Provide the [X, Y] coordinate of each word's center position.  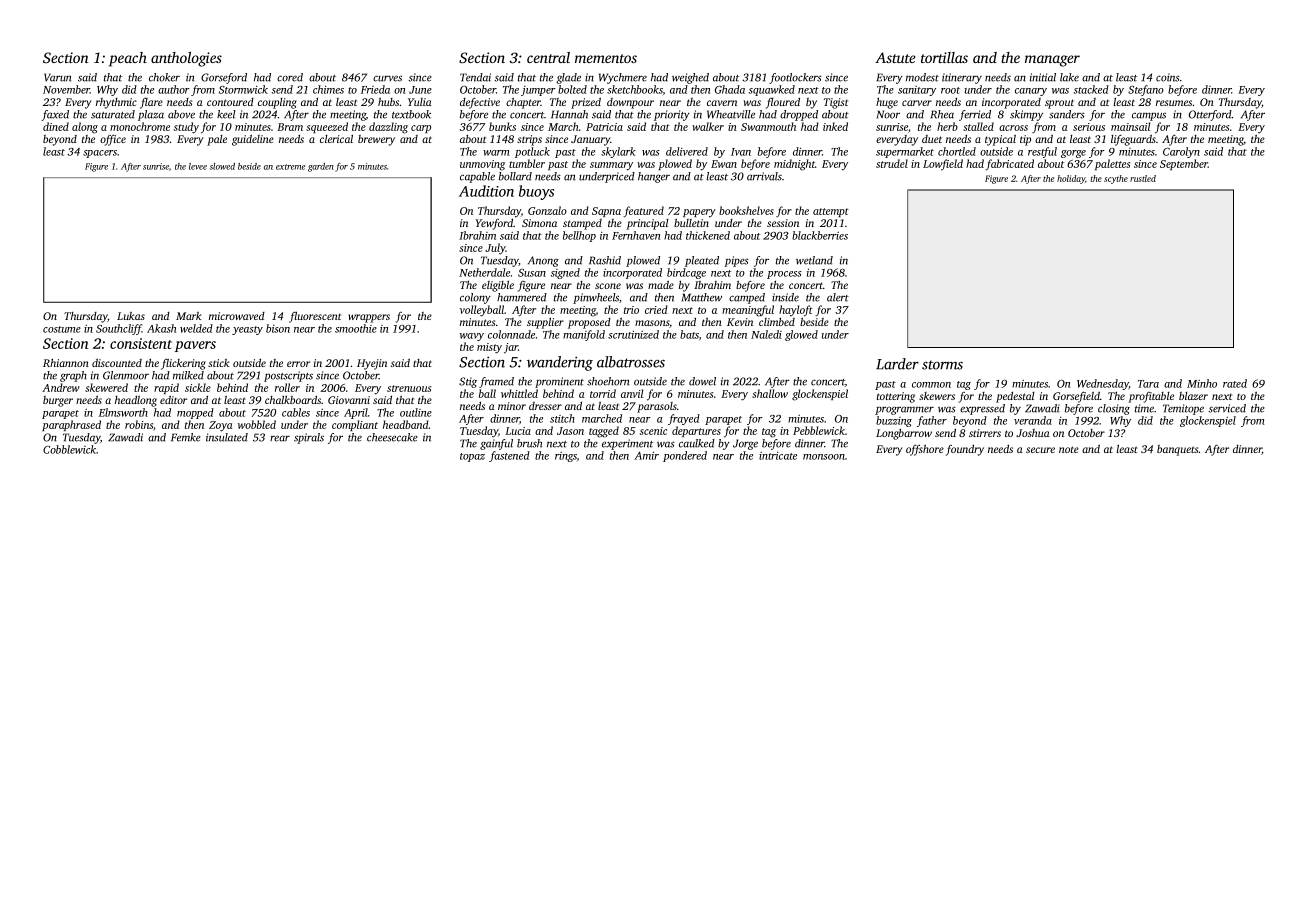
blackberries [820, 235]
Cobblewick [69, 449]
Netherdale [484, 272]
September [1184, 164]
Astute [895, 57]
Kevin [740, 322]
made [661, 285]
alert [838, 297]
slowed [222, 166]
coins [1168, 77]
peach [128, 59]
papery [699, 213]
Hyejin [372, 364]
